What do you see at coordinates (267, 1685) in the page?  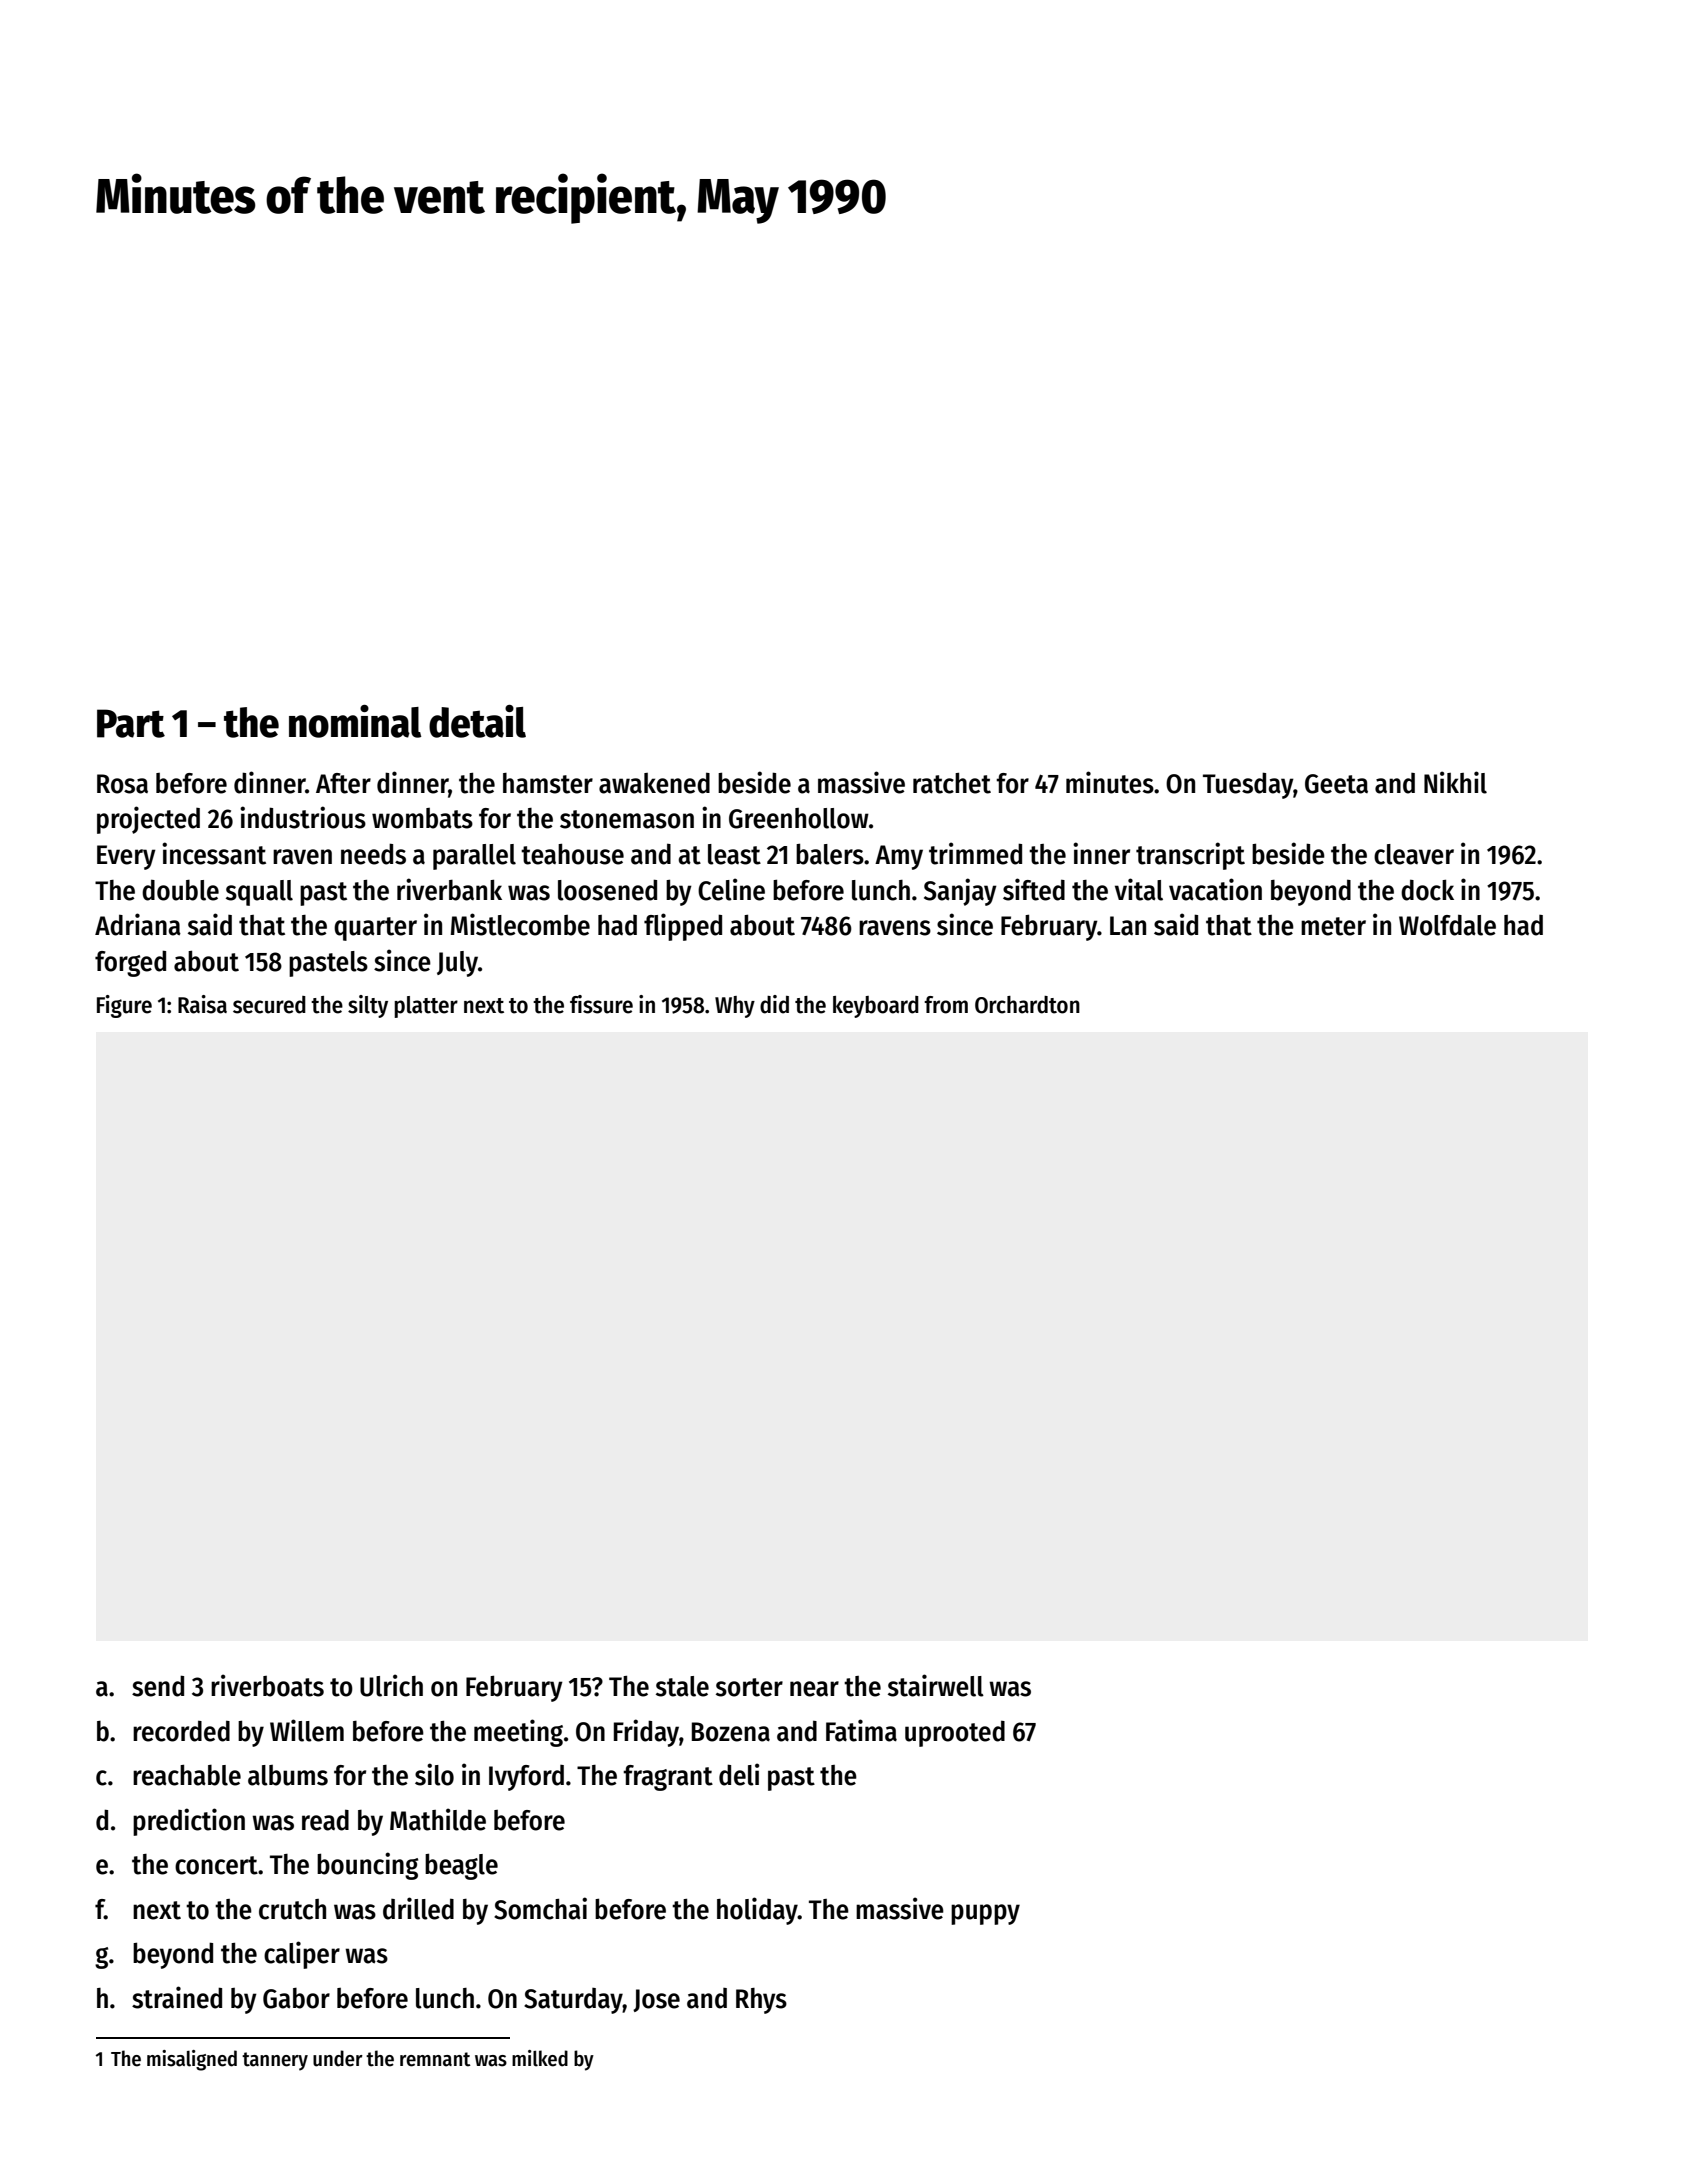 I see `riverboats` at bounding box center [267, 1685].
